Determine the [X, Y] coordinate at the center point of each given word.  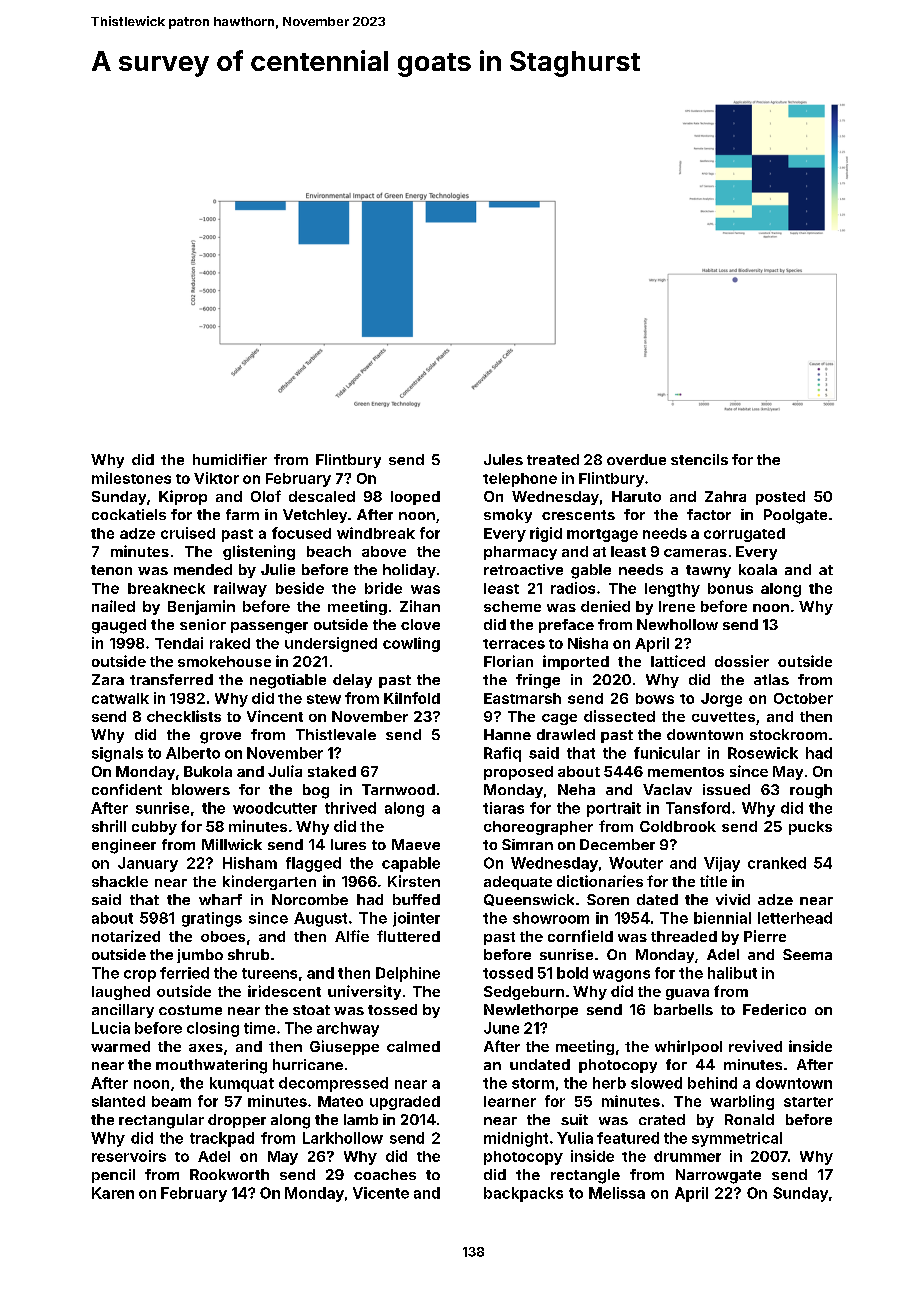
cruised [188, 533]
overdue [636, 459]
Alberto [193, 753]
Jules [503, 459]
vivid [733, 899]
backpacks [523, 1194]
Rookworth [229, 1174]
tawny [708, 571]
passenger [269, 628]
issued [726, 789]
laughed [121, 993]
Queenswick [529, 900]
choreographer [538, 828]
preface [566, 626]
